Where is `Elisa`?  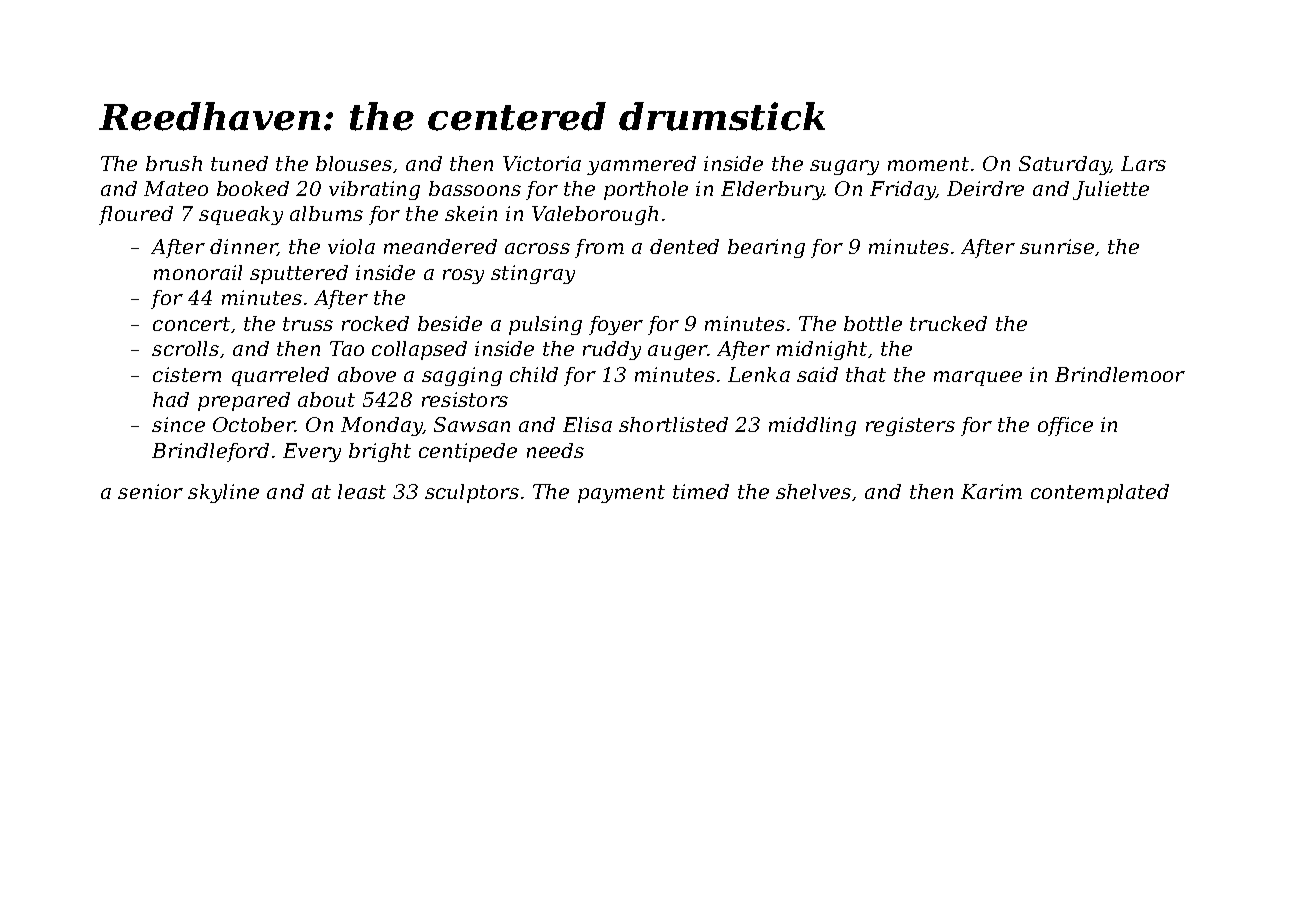
Elisa is located at coordinates (587, 424).
